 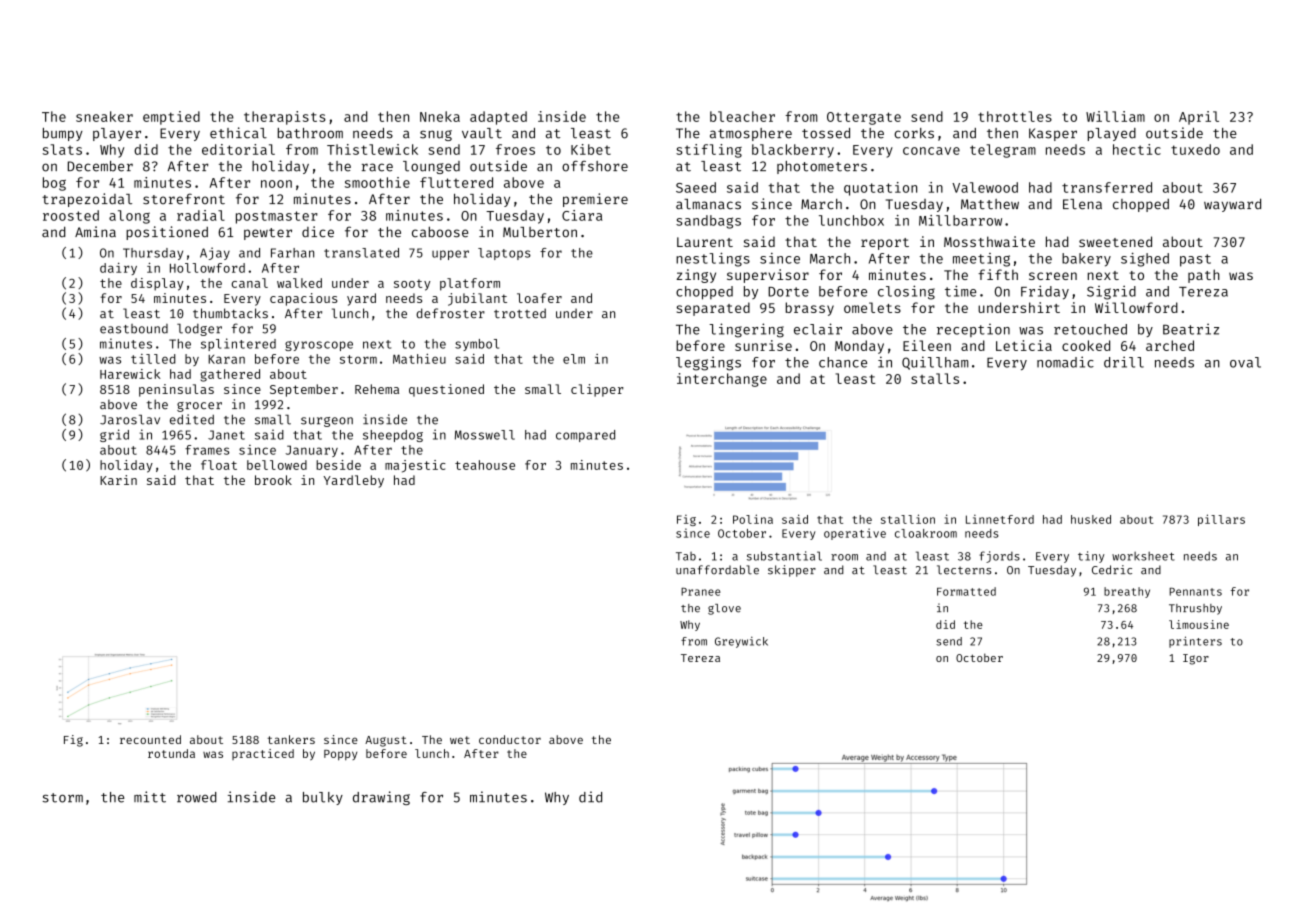 What do you see at coordinates (1115, 116) in the screenshot?
I see `William` at bounding box center [1115, 116].
